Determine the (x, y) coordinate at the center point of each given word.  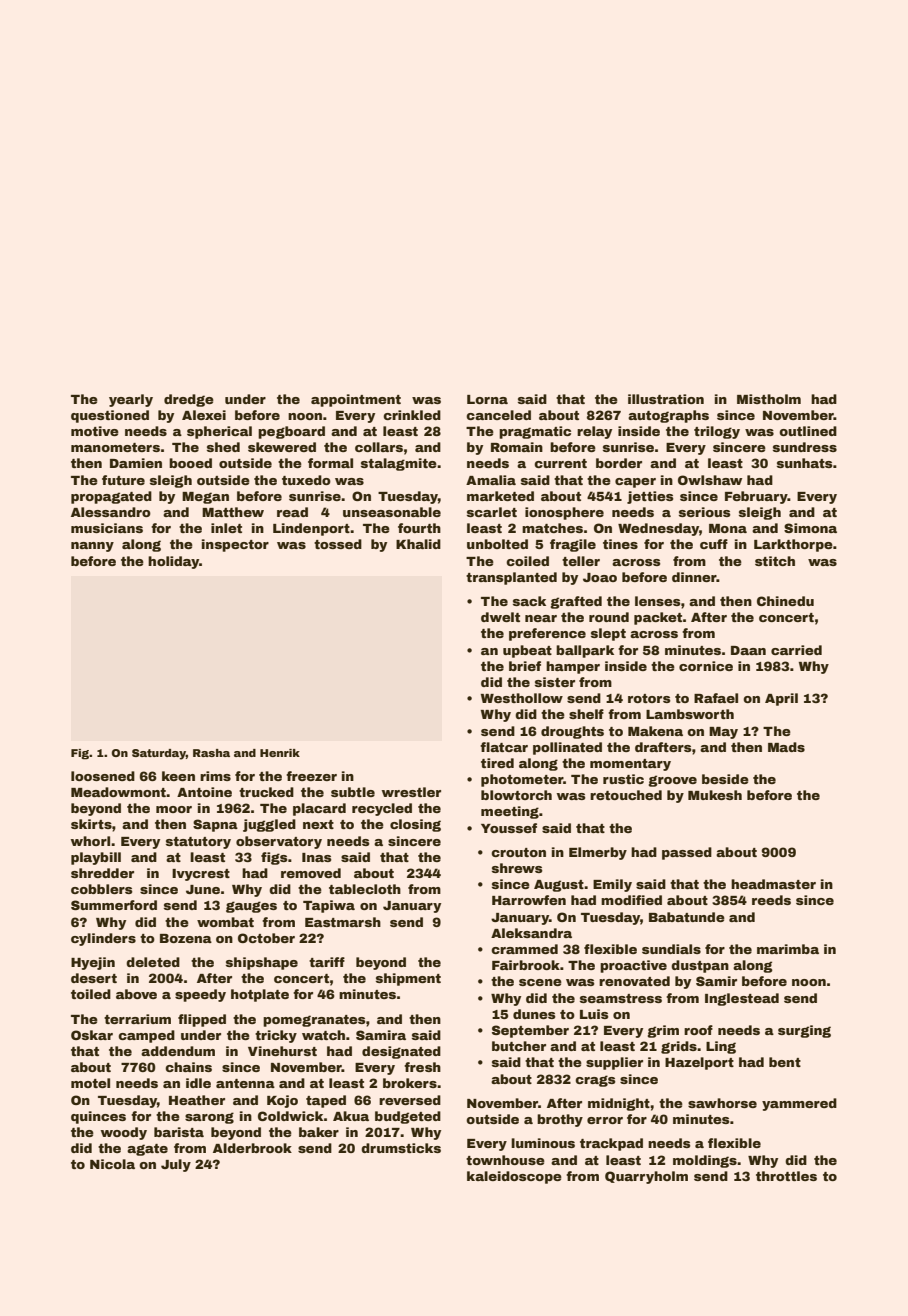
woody (124, 1133)
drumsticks (401, 1148)
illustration (666, 399)
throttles (786, 1176)
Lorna (487, 399)
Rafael (716, 698)
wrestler (411, 792)
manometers (115, 447)
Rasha (211, 753)
